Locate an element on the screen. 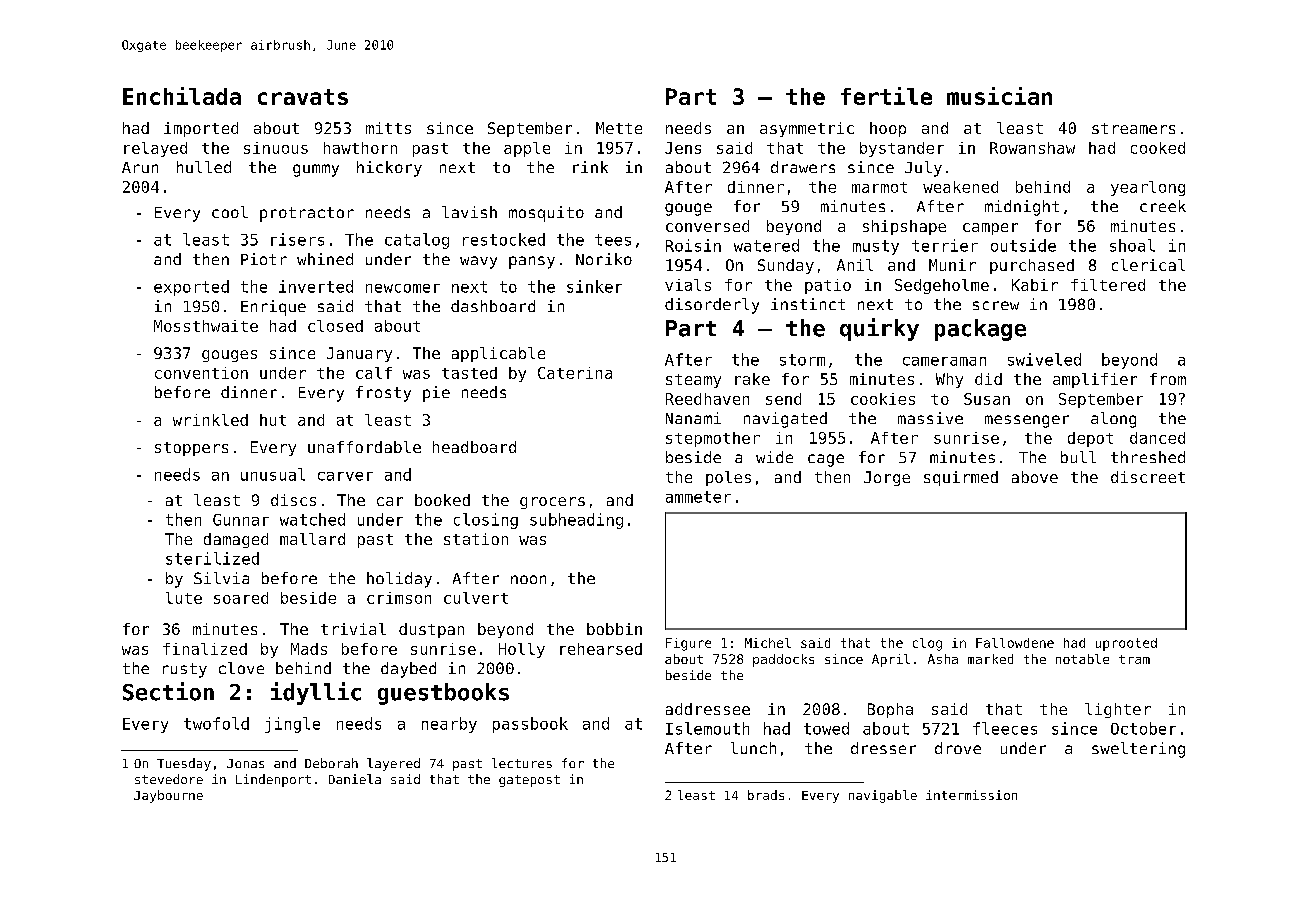 The height and width of the screenshot is (924, 1308). Figure is located at coordinates (688, 644).
